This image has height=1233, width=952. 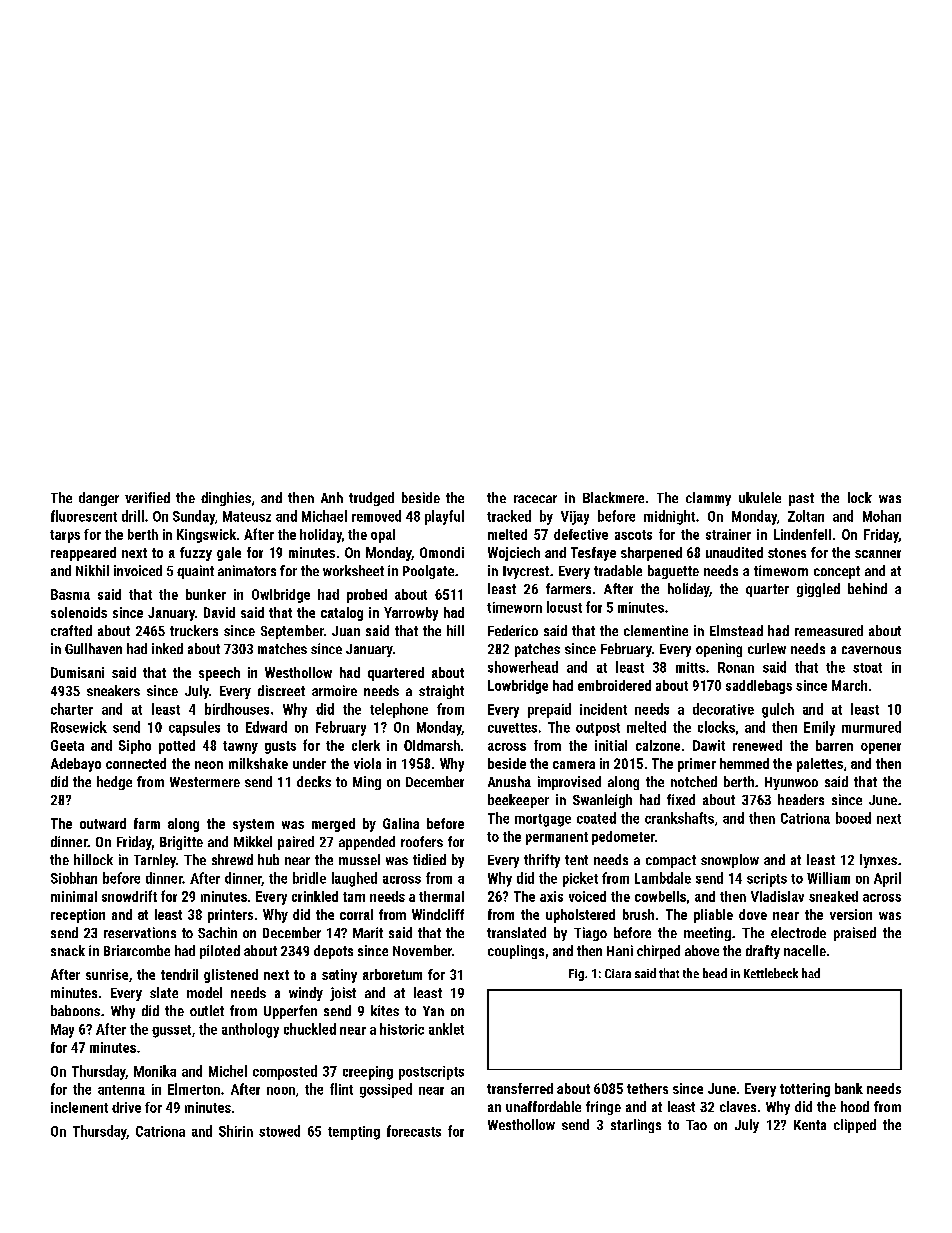 What do you see at coordinates (801, 499) in the image?
I see `past` at bounding box center [801, 499].
